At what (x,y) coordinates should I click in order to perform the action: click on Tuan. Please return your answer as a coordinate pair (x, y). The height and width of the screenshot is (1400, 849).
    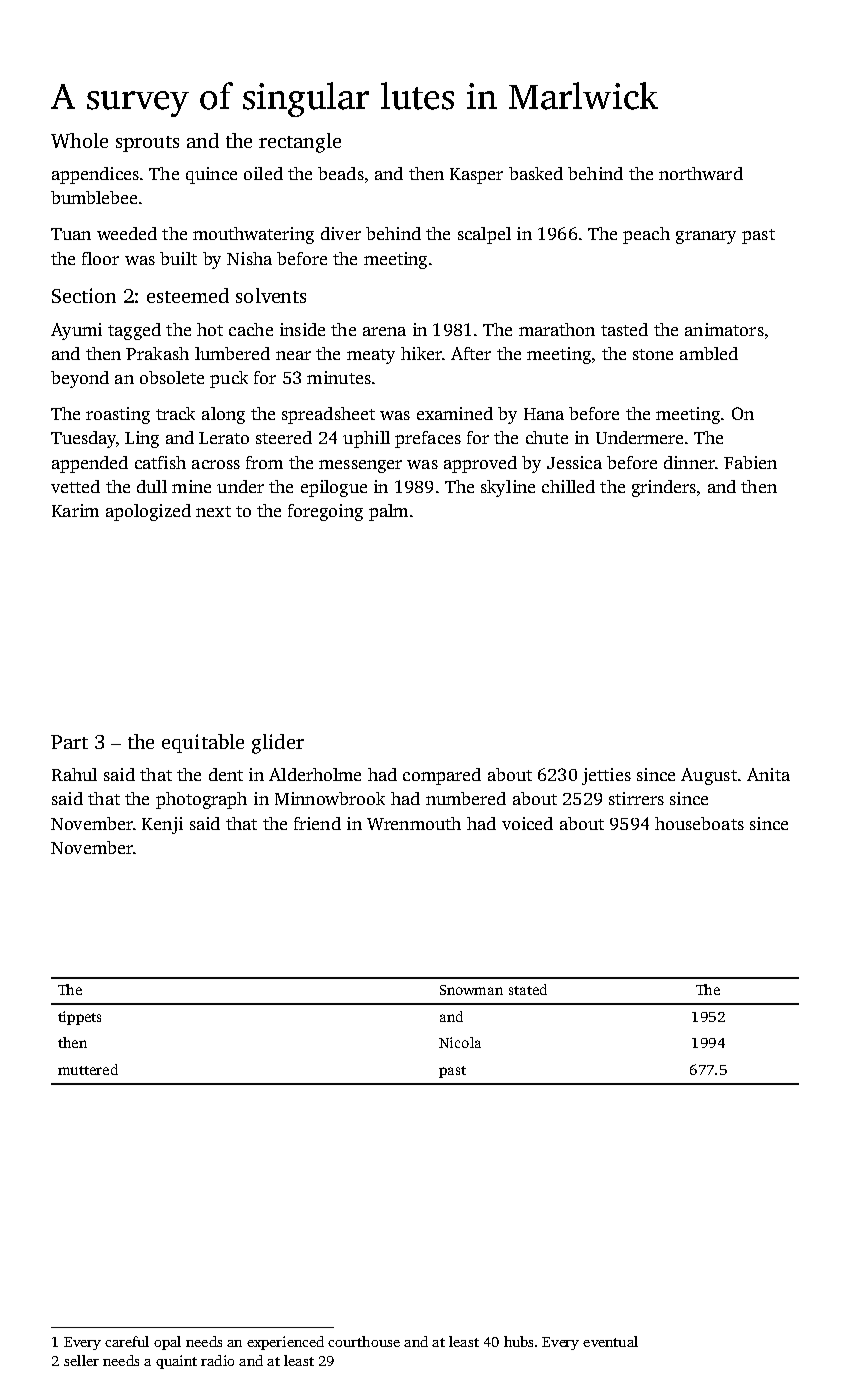
    Looking at the image, I should click on (71, 234).
